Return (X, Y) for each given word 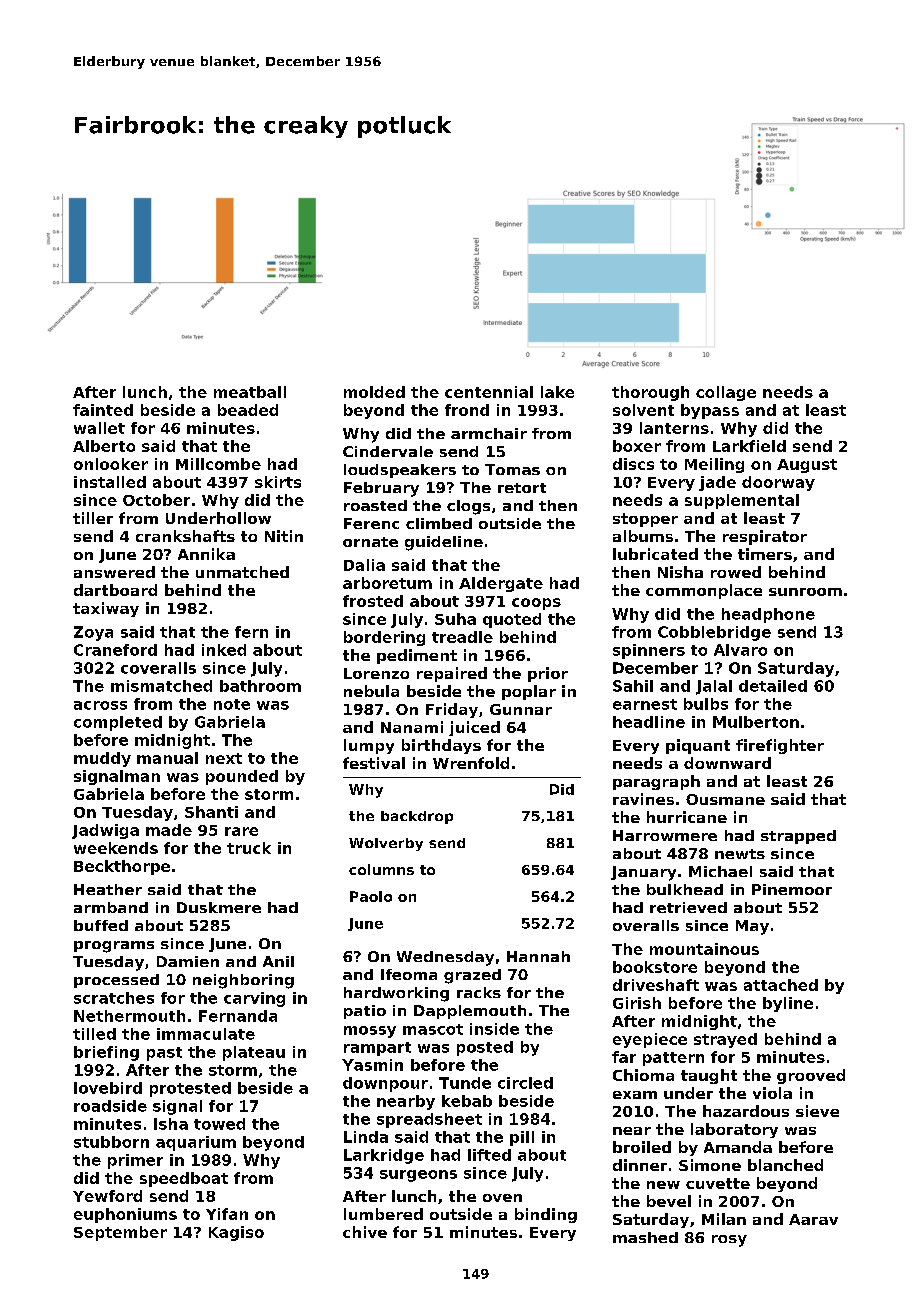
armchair (489, 433)
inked (224, 650)
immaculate (206, 1034)
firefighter (780, 746)
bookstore (655, 967)
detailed (773, 686)
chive (365, 1232)
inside (494, 1029)
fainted (103, 410)
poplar (529, 692)
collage (726, 393)
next (224, 758)
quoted (512, 620)
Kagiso (236, 1233)
